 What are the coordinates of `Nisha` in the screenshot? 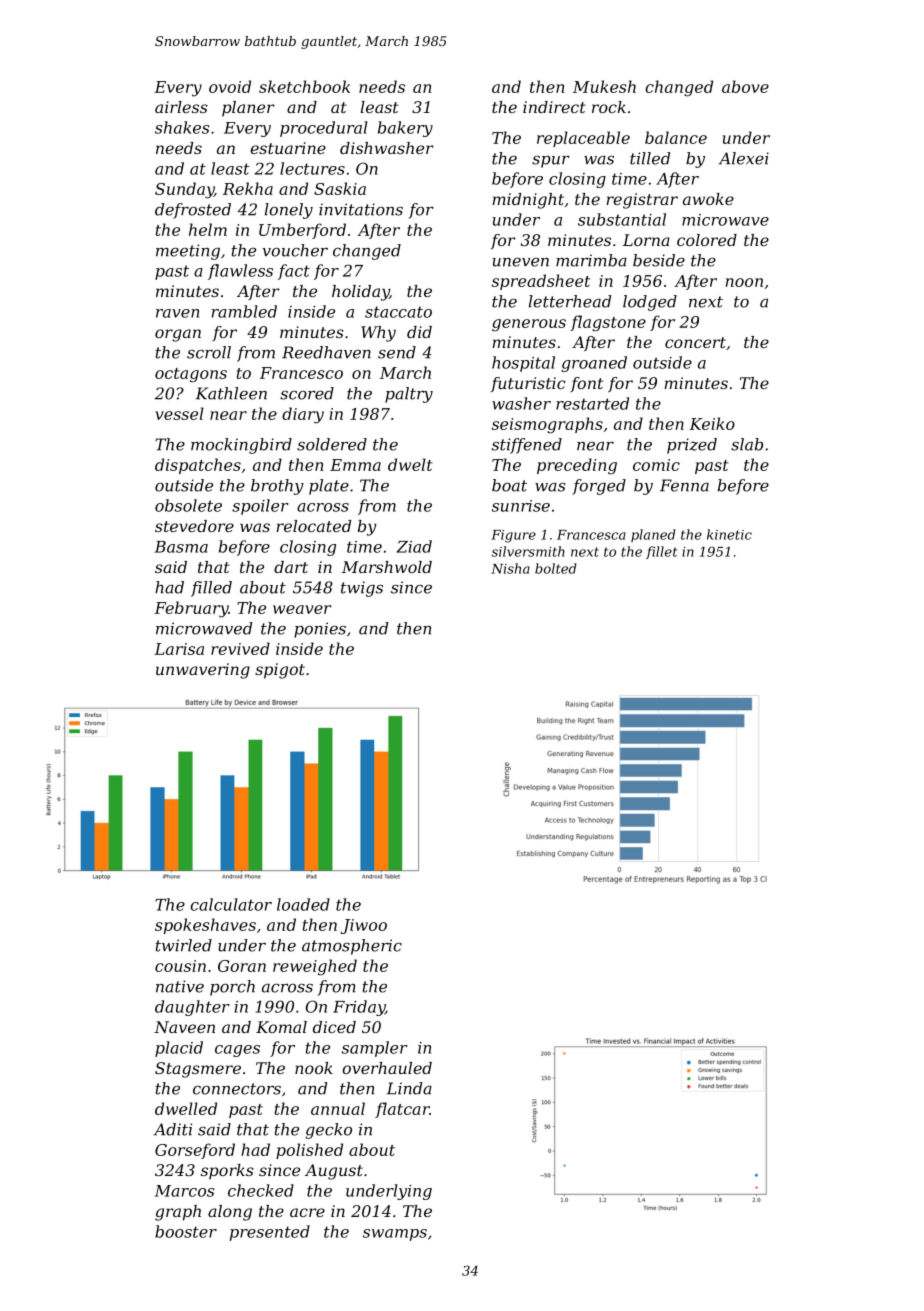 It's located at (510, 568).
